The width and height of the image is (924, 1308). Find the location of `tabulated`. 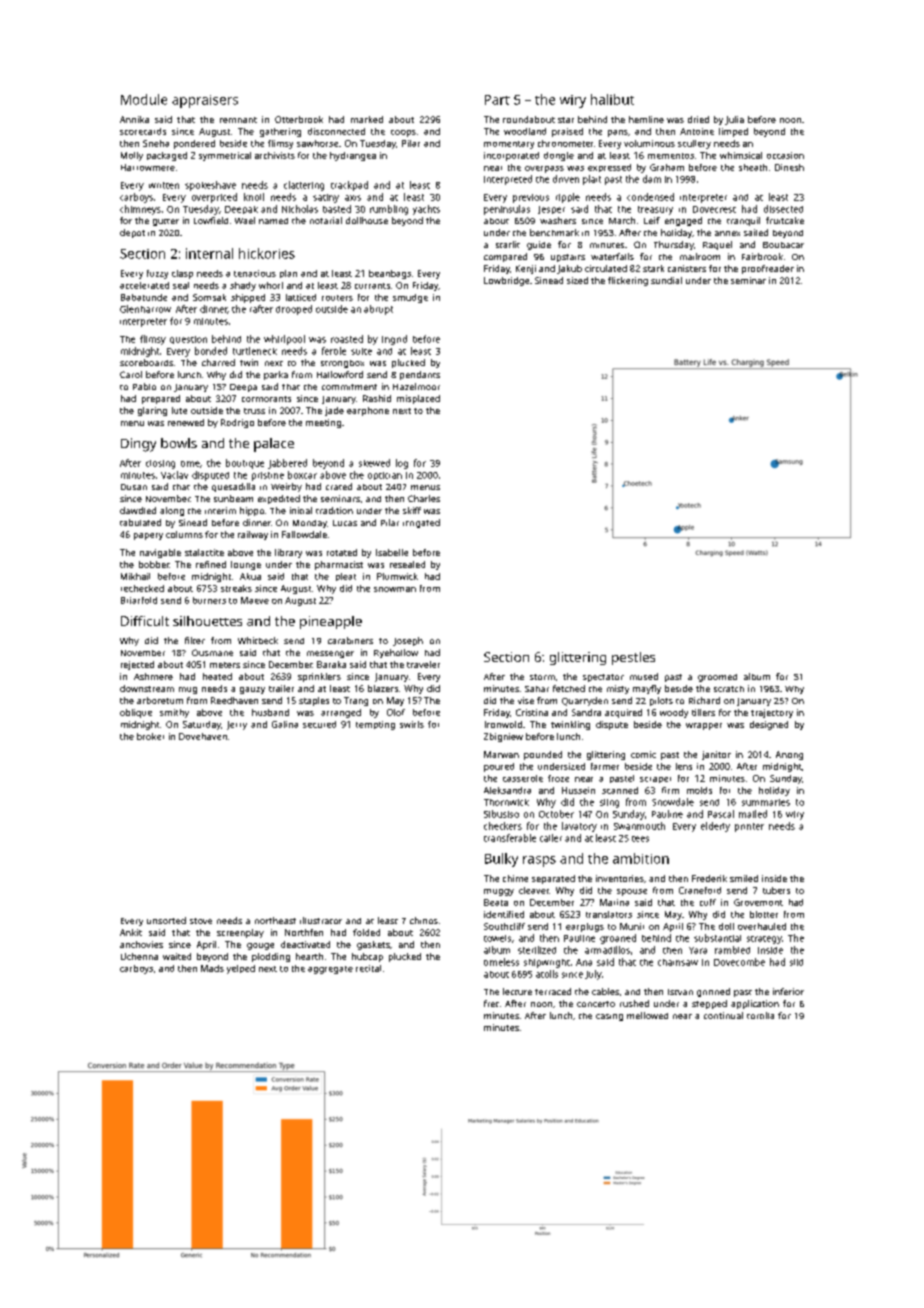

tabulated is located at coordinates (140, 522).
